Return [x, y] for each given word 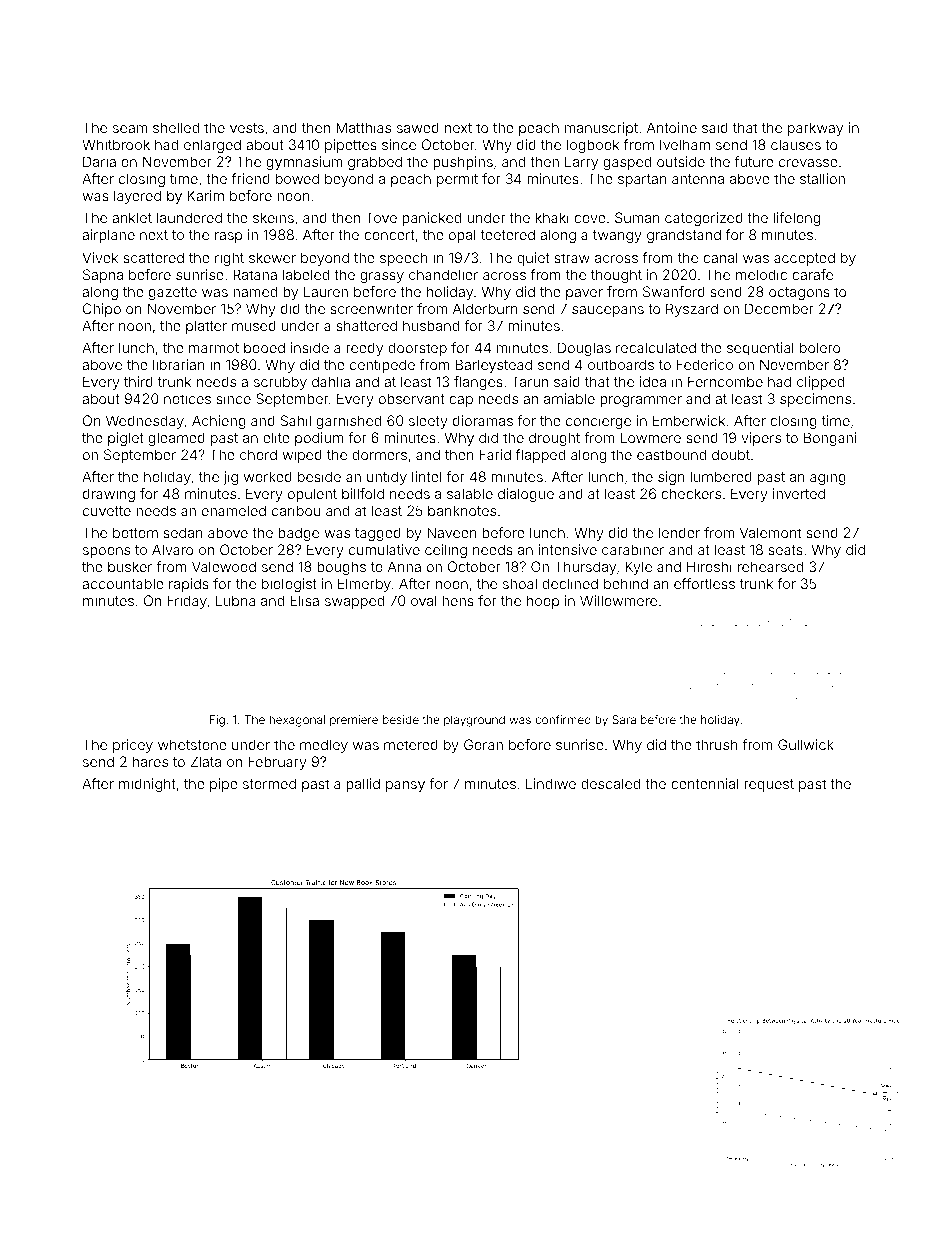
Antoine [672, 127]
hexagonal [297, 721]
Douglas [584, 349]
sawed [418, 128]
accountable [123, 583]
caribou [296, 510]
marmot [214, 348]
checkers [691, 493]
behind [626, 583]
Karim [206, 195]
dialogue [526, 495]
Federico [705, 364]
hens [458, 600]
